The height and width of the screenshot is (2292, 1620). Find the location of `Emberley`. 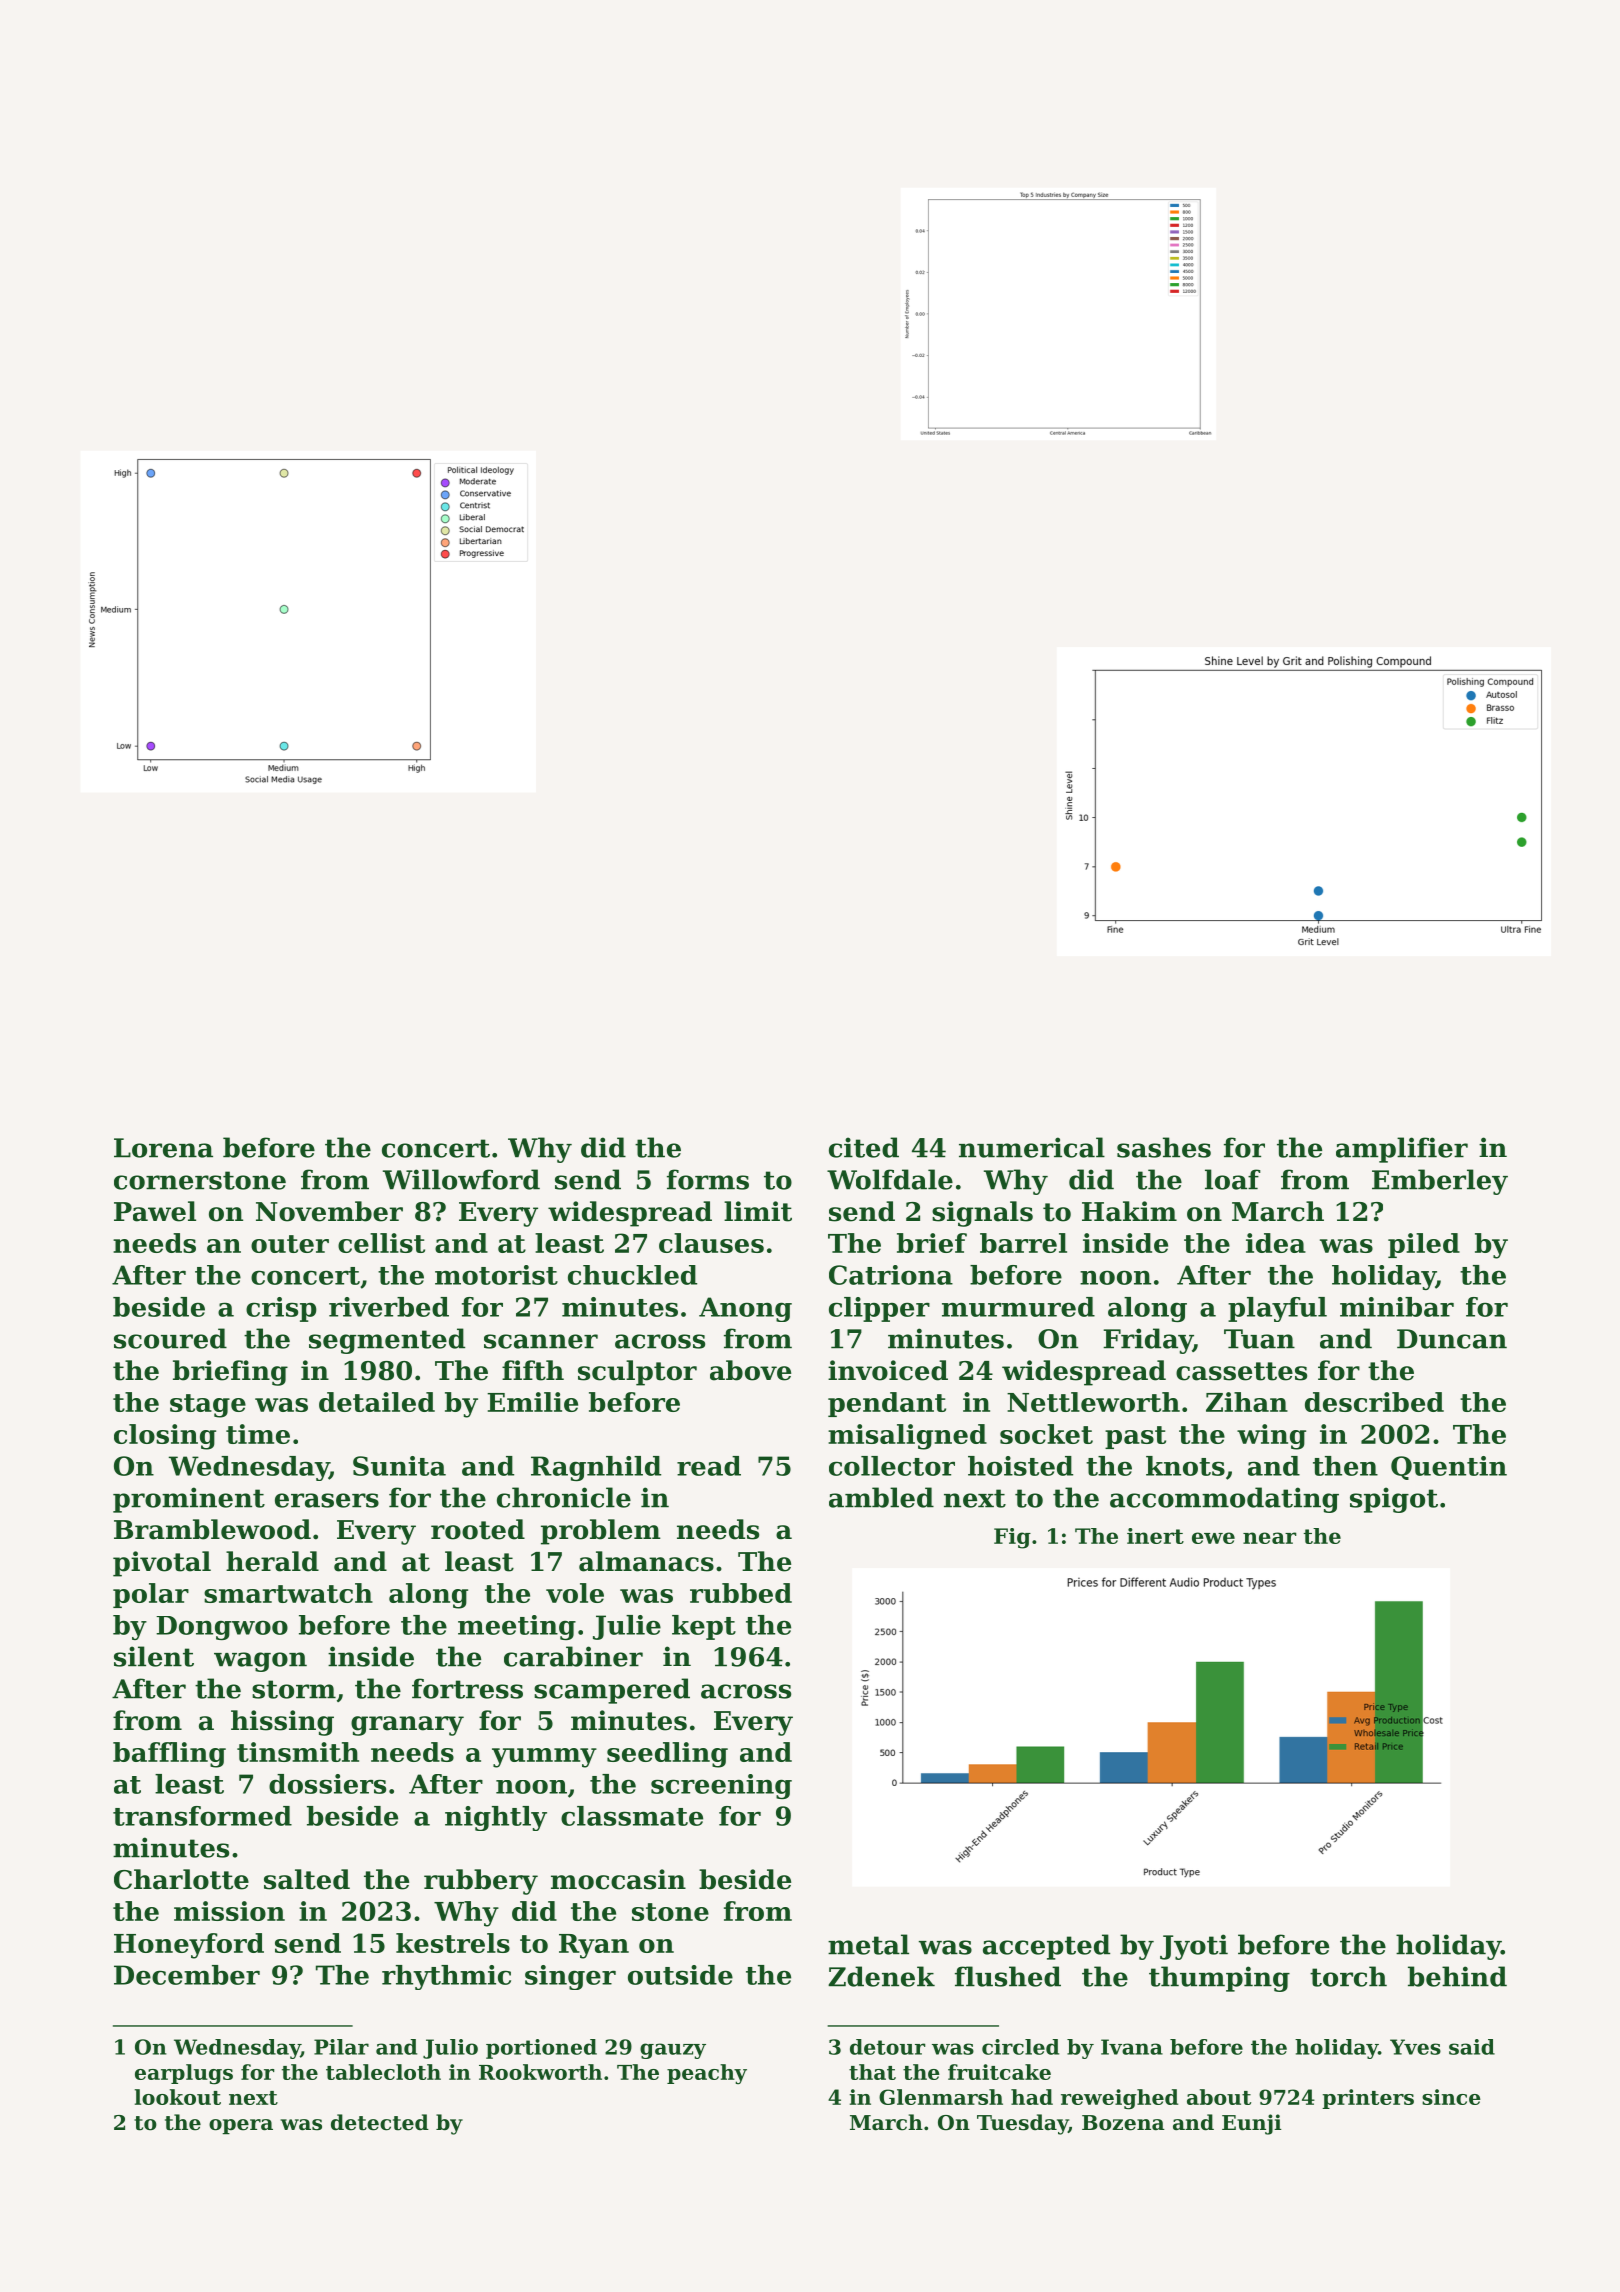

Emberley is located at coordinates (1440, 1182).
